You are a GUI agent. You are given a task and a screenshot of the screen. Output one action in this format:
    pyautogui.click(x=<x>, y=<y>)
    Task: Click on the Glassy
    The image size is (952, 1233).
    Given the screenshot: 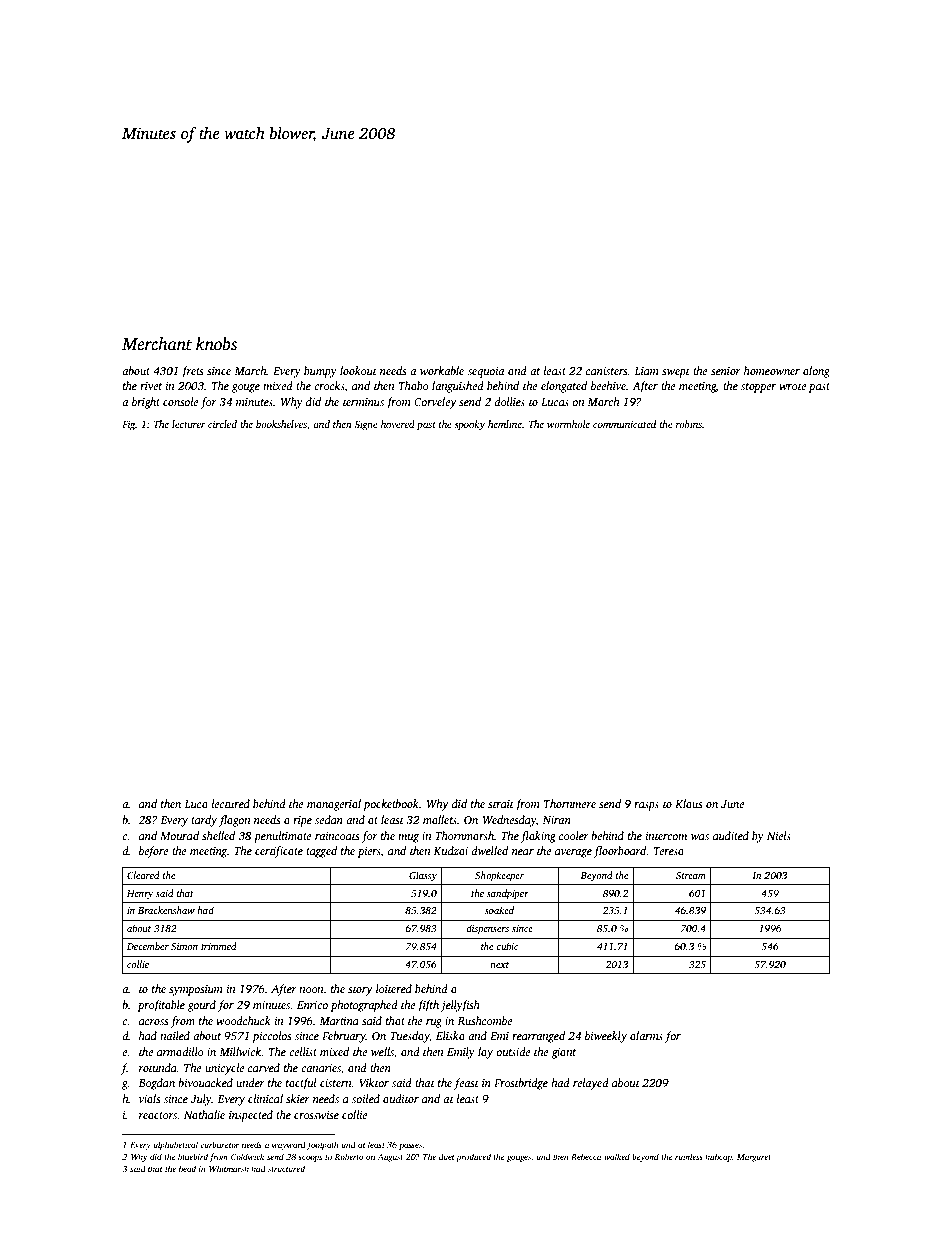 What is the action you would take?
    pyautogui.click(x=423, y=876)
